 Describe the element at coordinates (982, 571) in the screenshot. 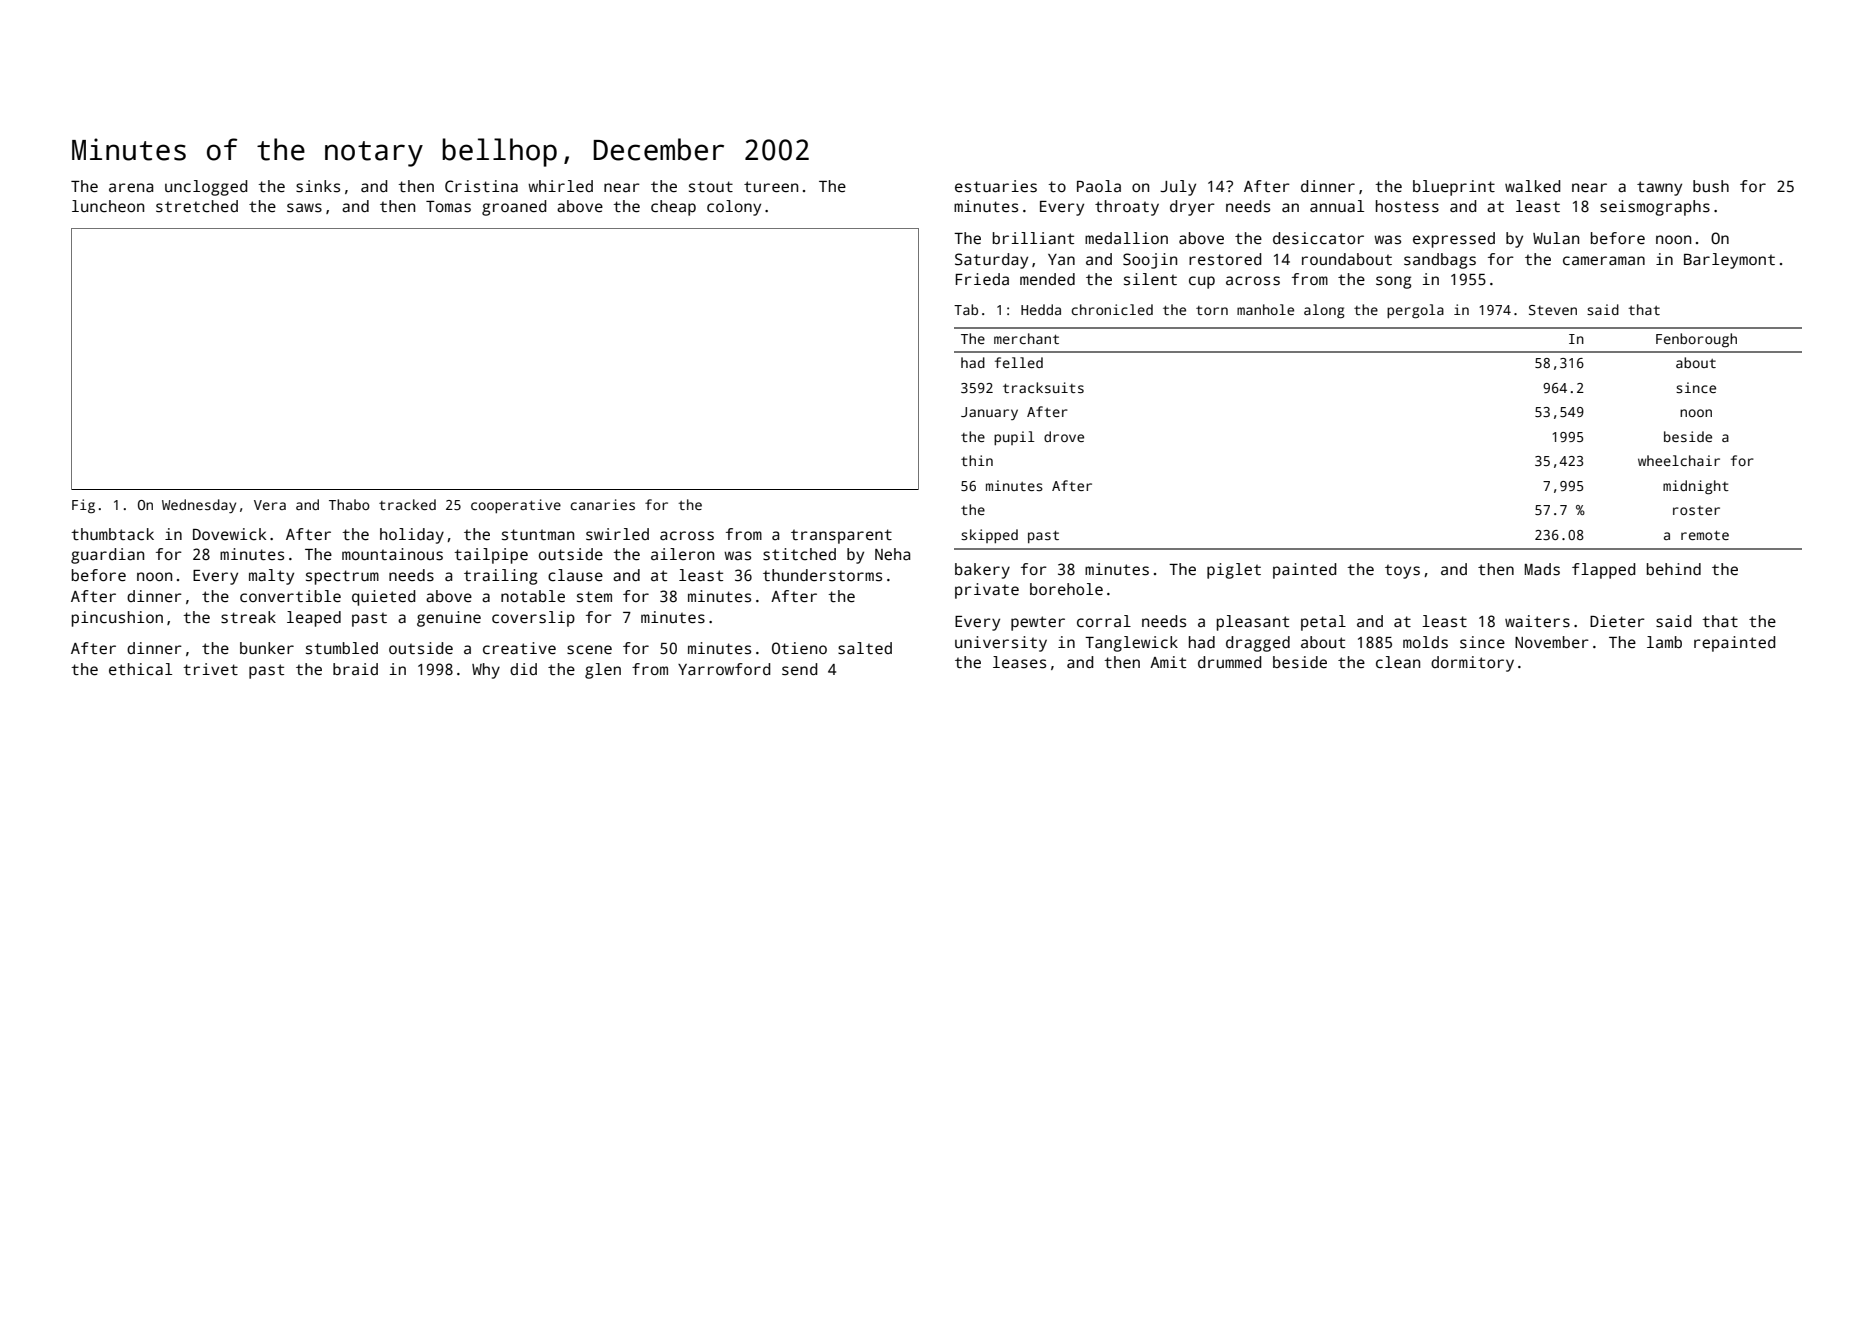

I see `bakery` at that location.
